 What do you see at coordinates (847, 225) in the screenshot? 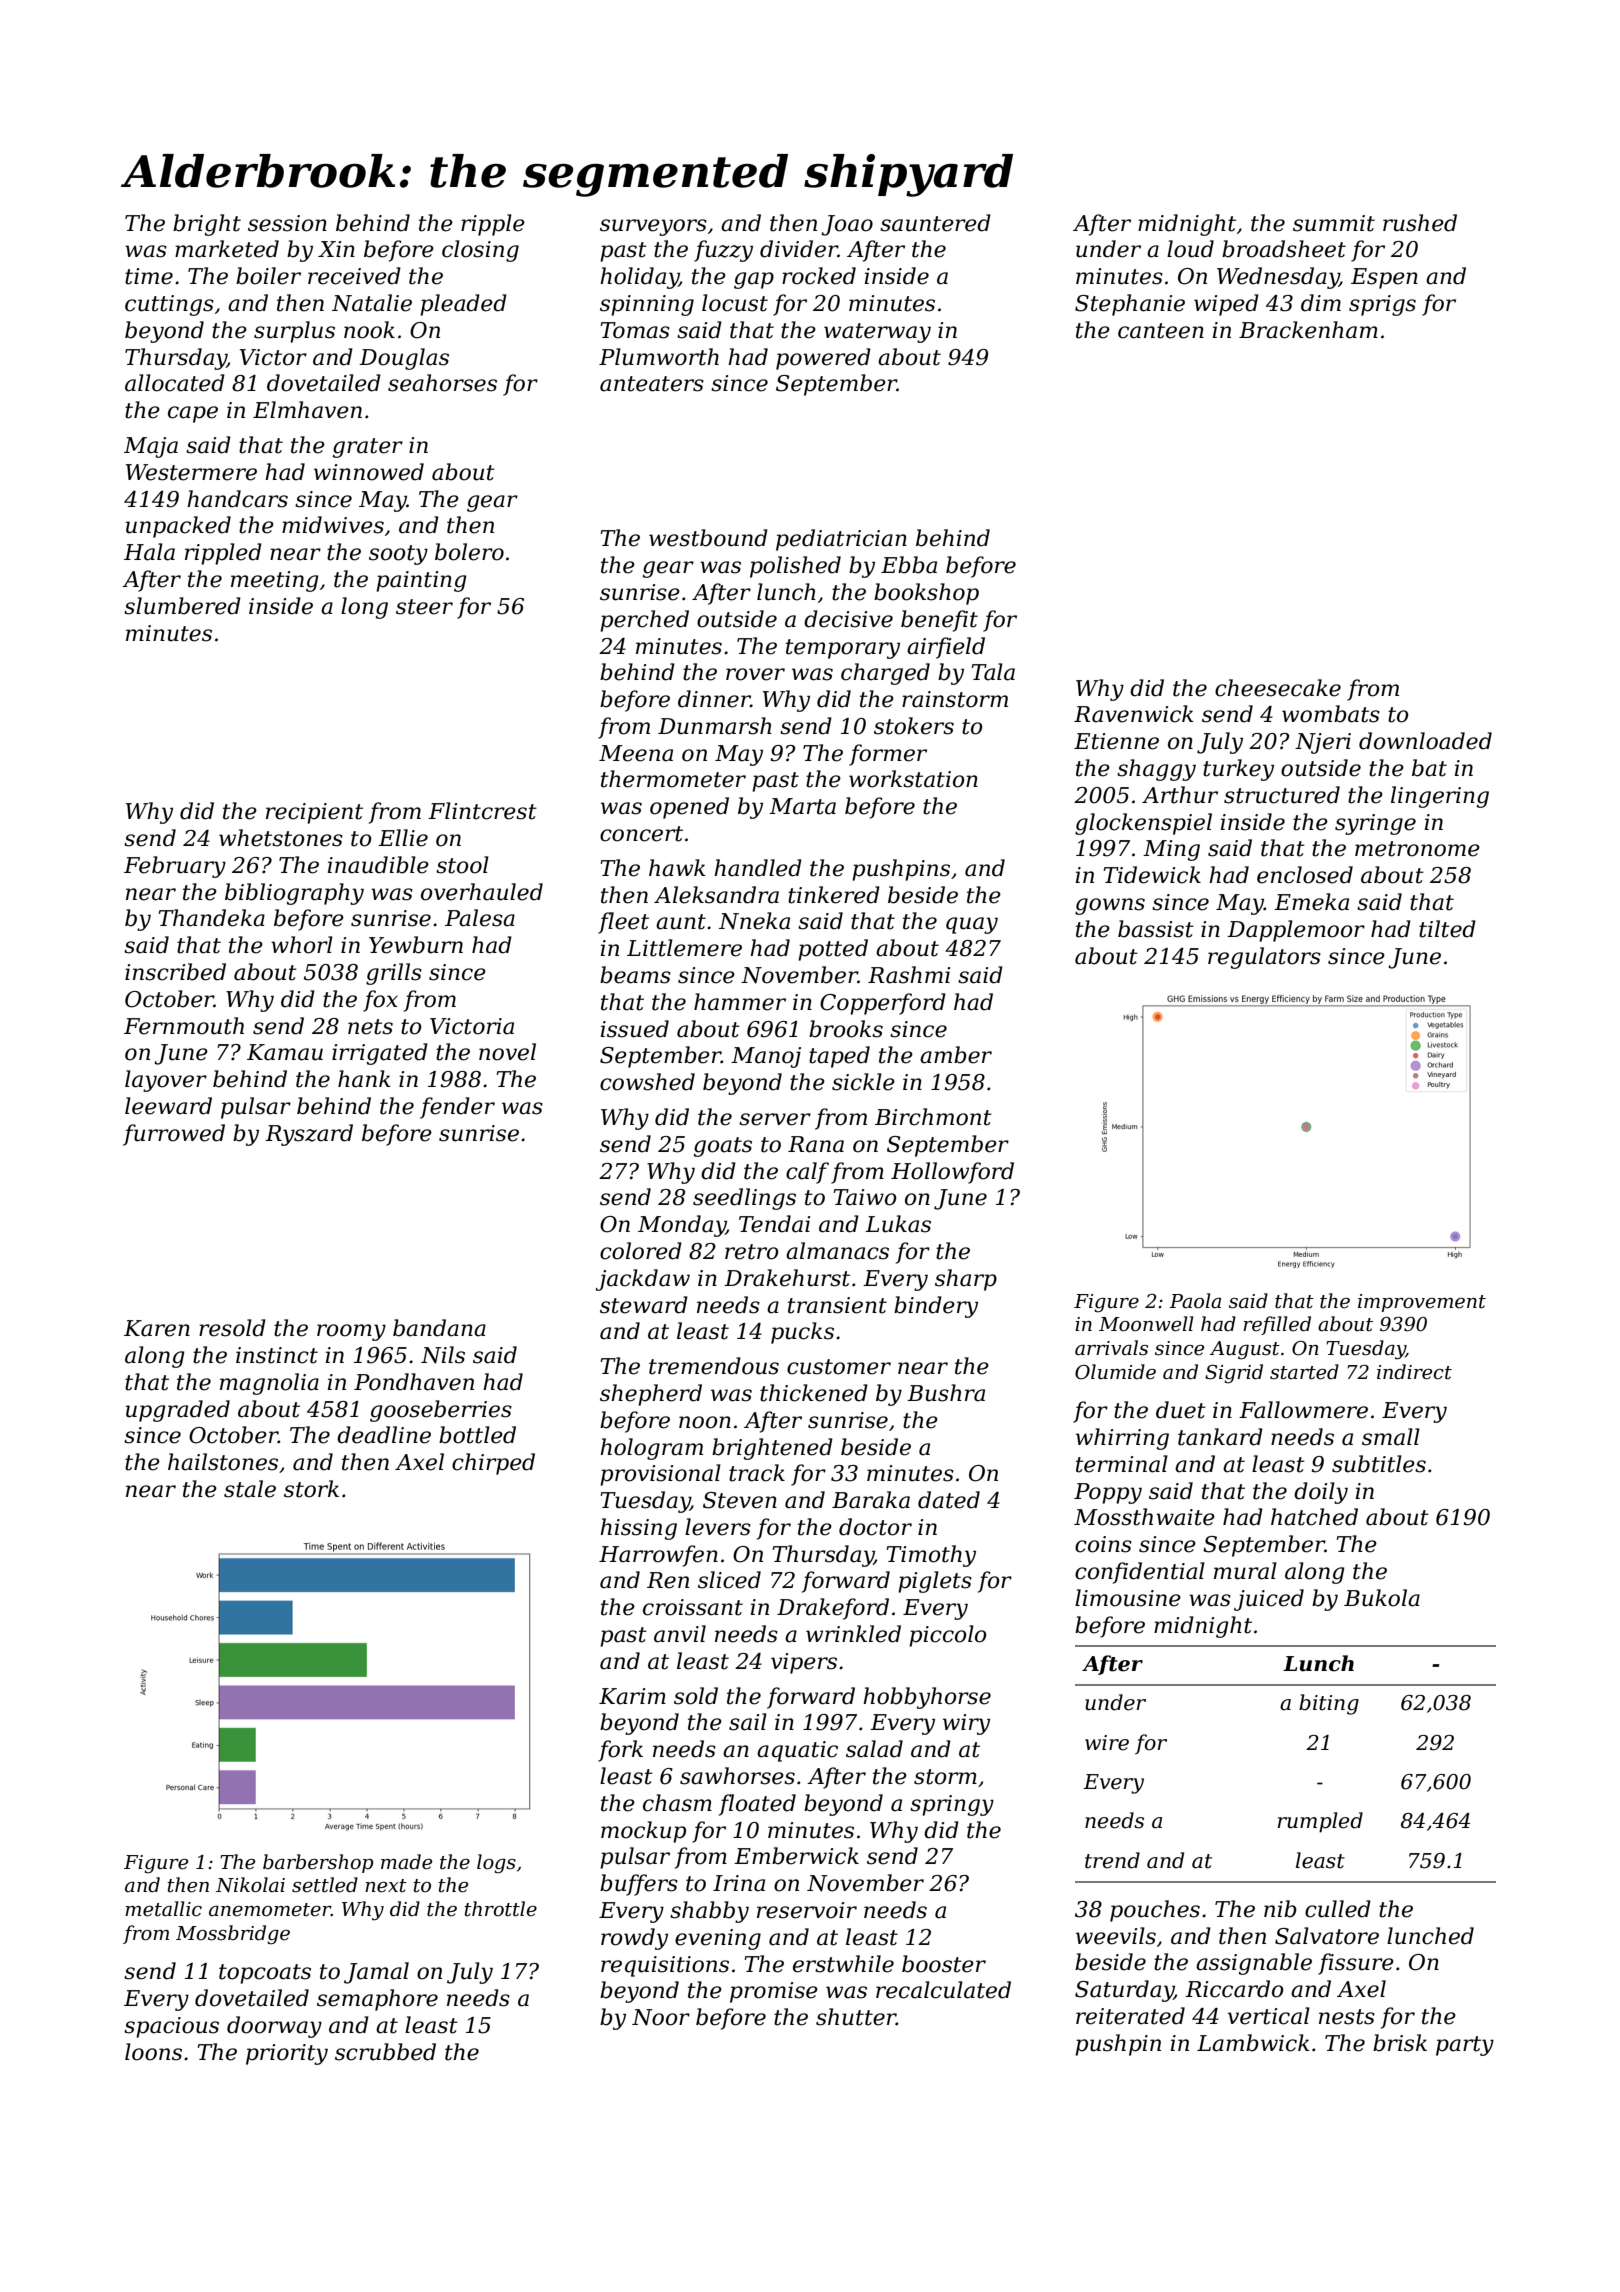
I see `Joao` at bounding box center [847, 225].
